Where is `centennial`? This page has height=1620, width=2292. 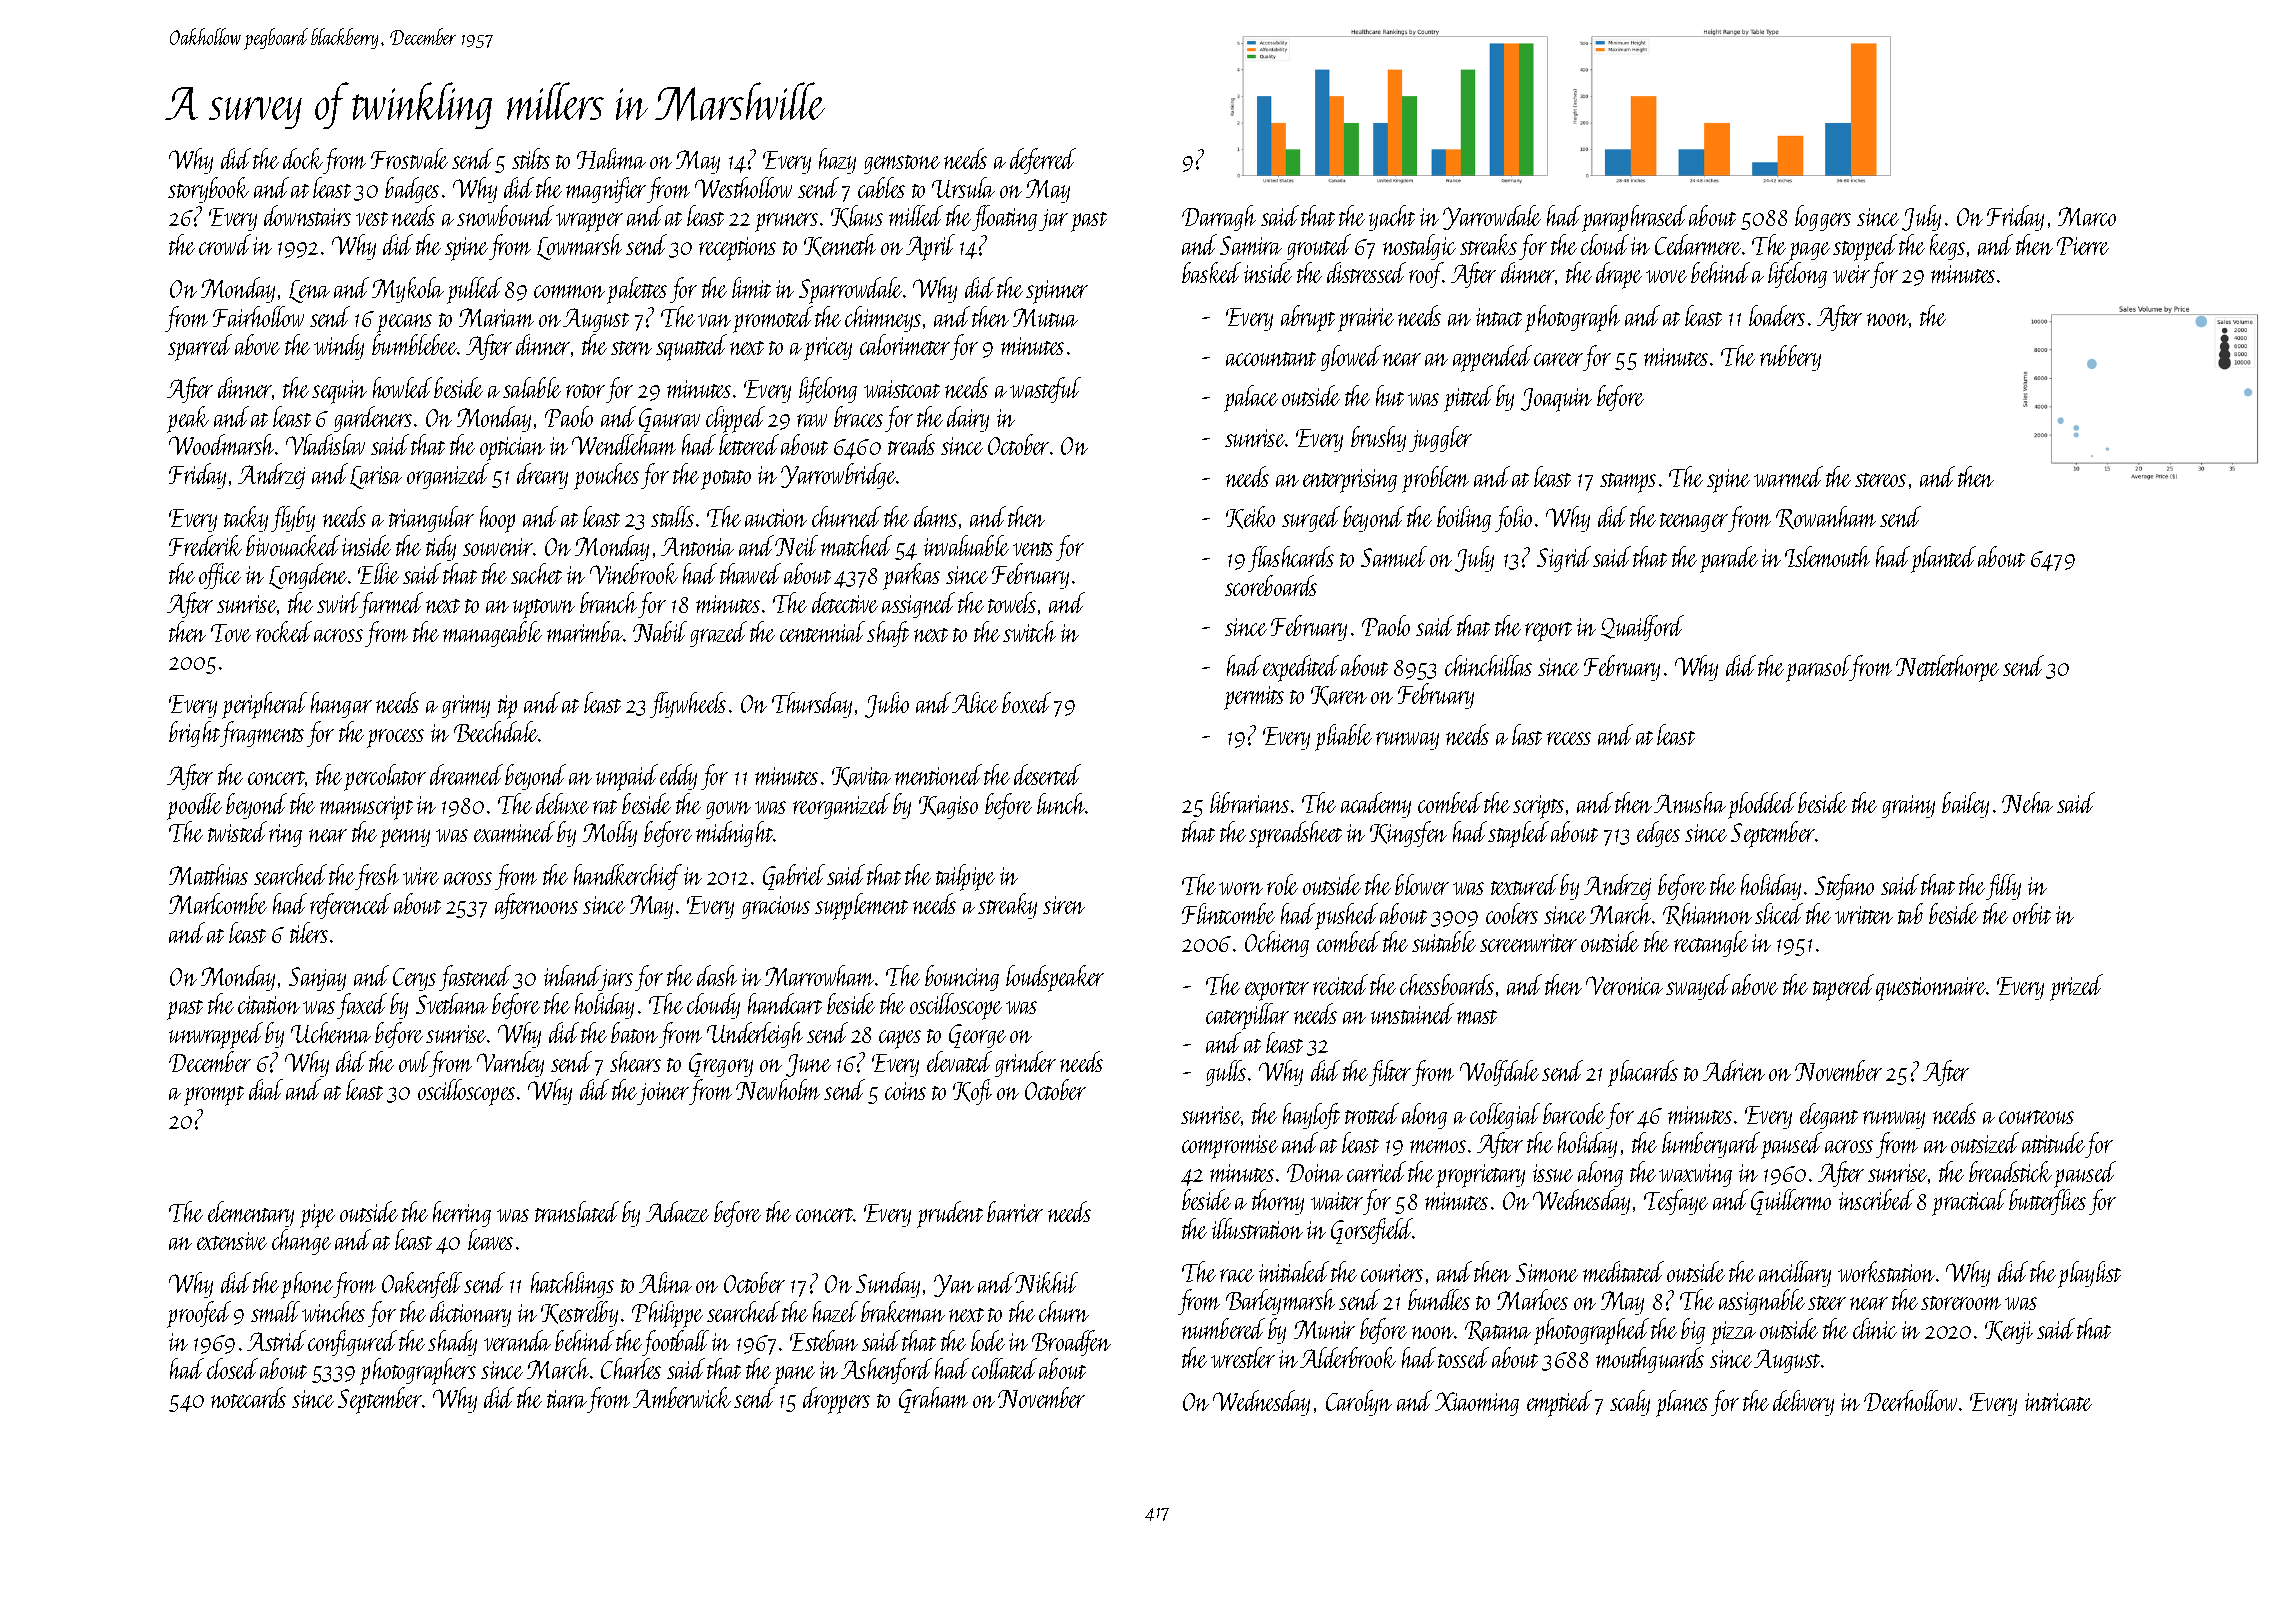
centennial is located at coordinates (822, 631).
